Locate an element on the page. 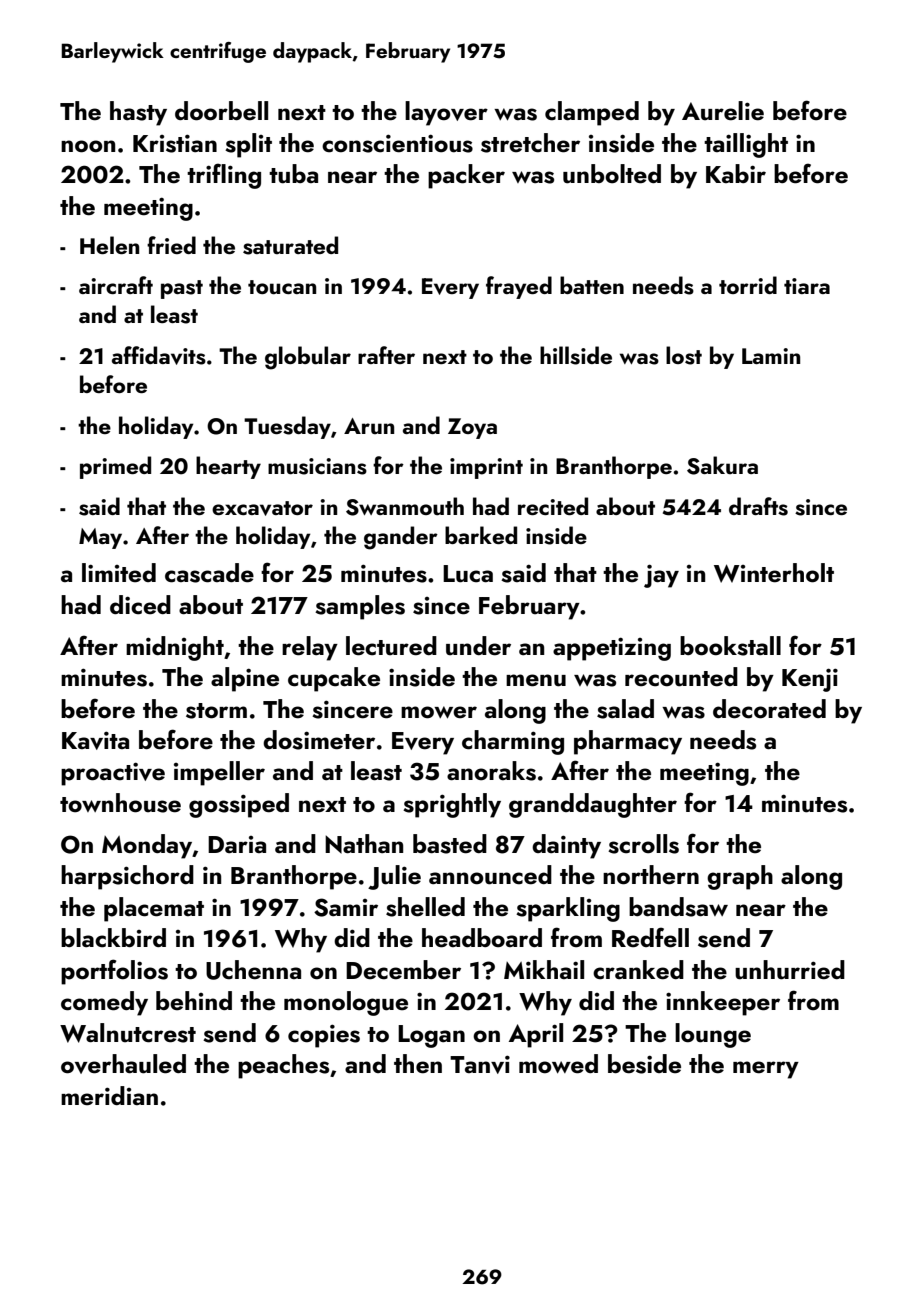  Lamin is located at coordinates (771, 356).
